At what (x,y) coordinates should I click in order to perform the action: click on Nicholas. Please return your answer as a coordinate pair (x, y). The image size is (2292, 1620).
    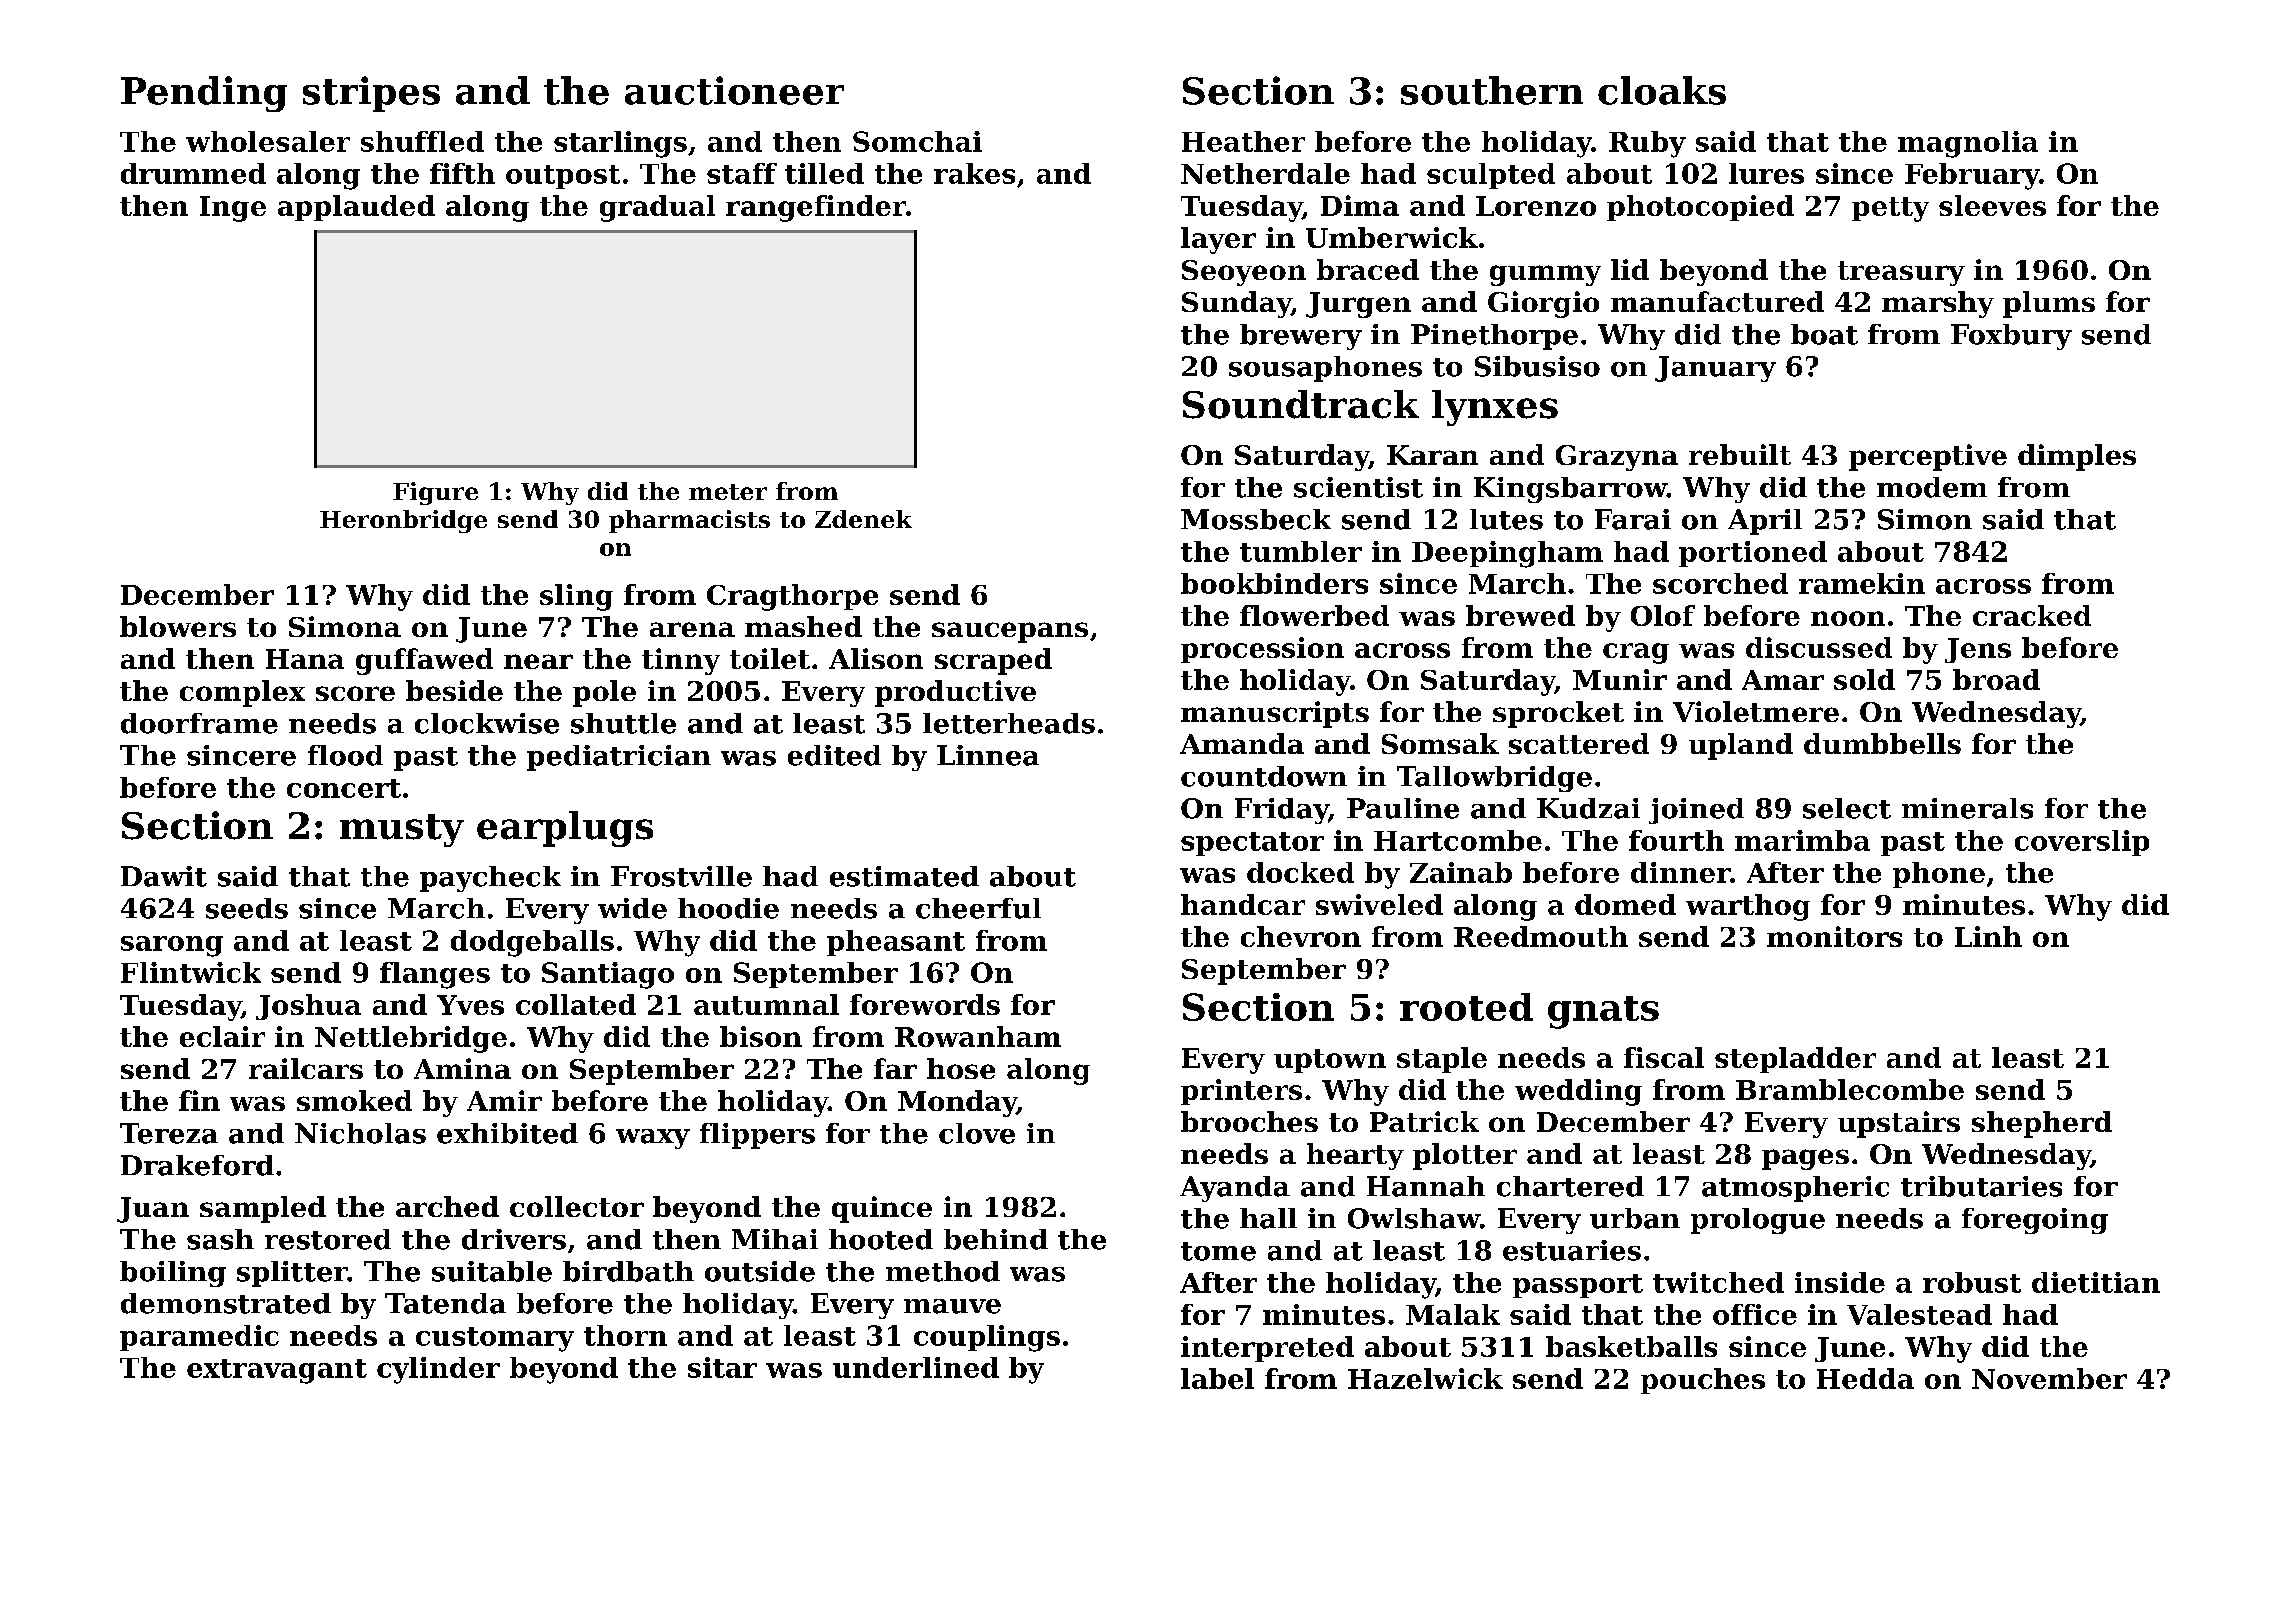
    Looking at the image, I should click on (360, 1133).
